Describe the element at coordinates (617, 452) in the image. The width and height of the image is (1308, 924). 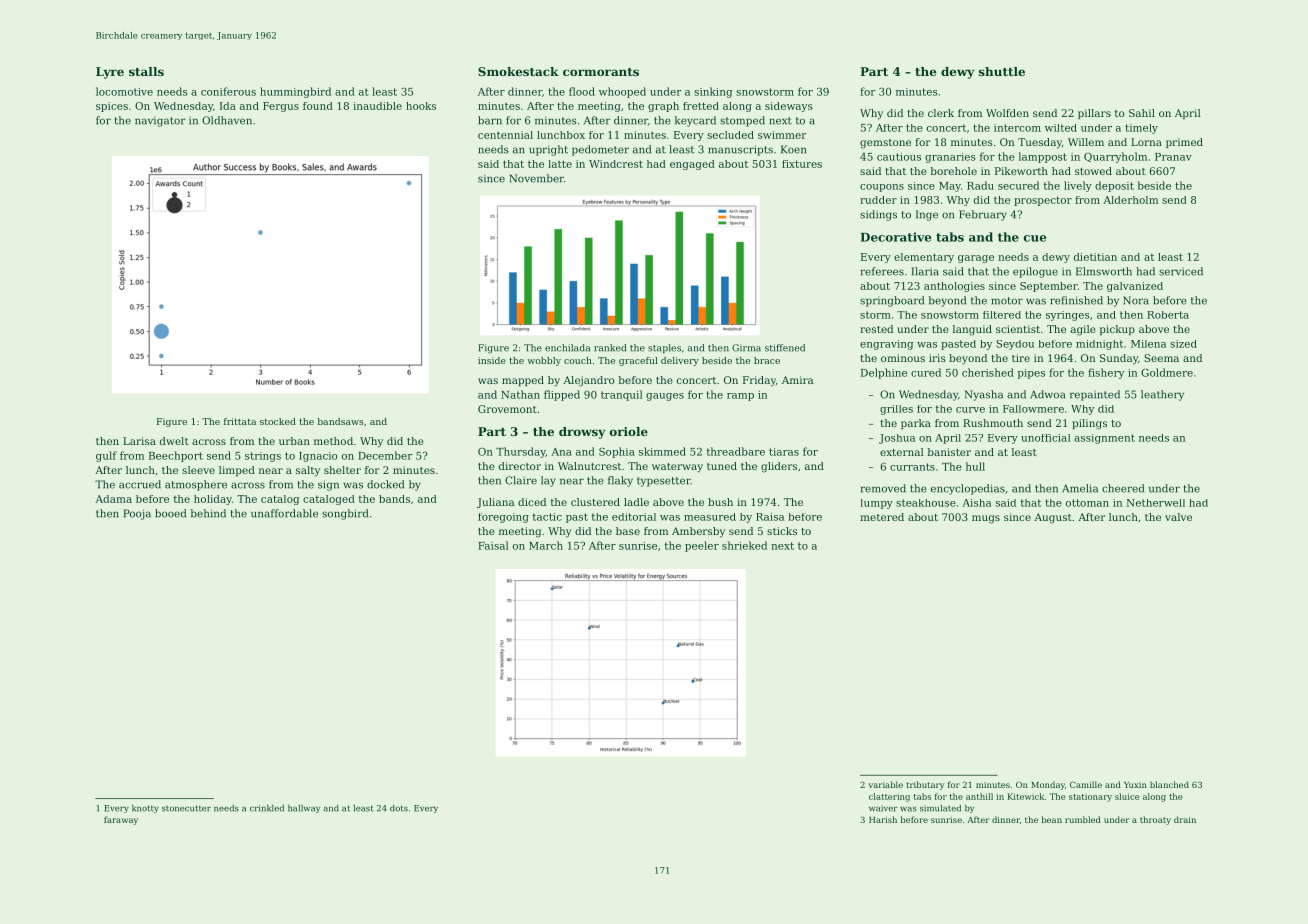
I see `Sophia` at that location.
